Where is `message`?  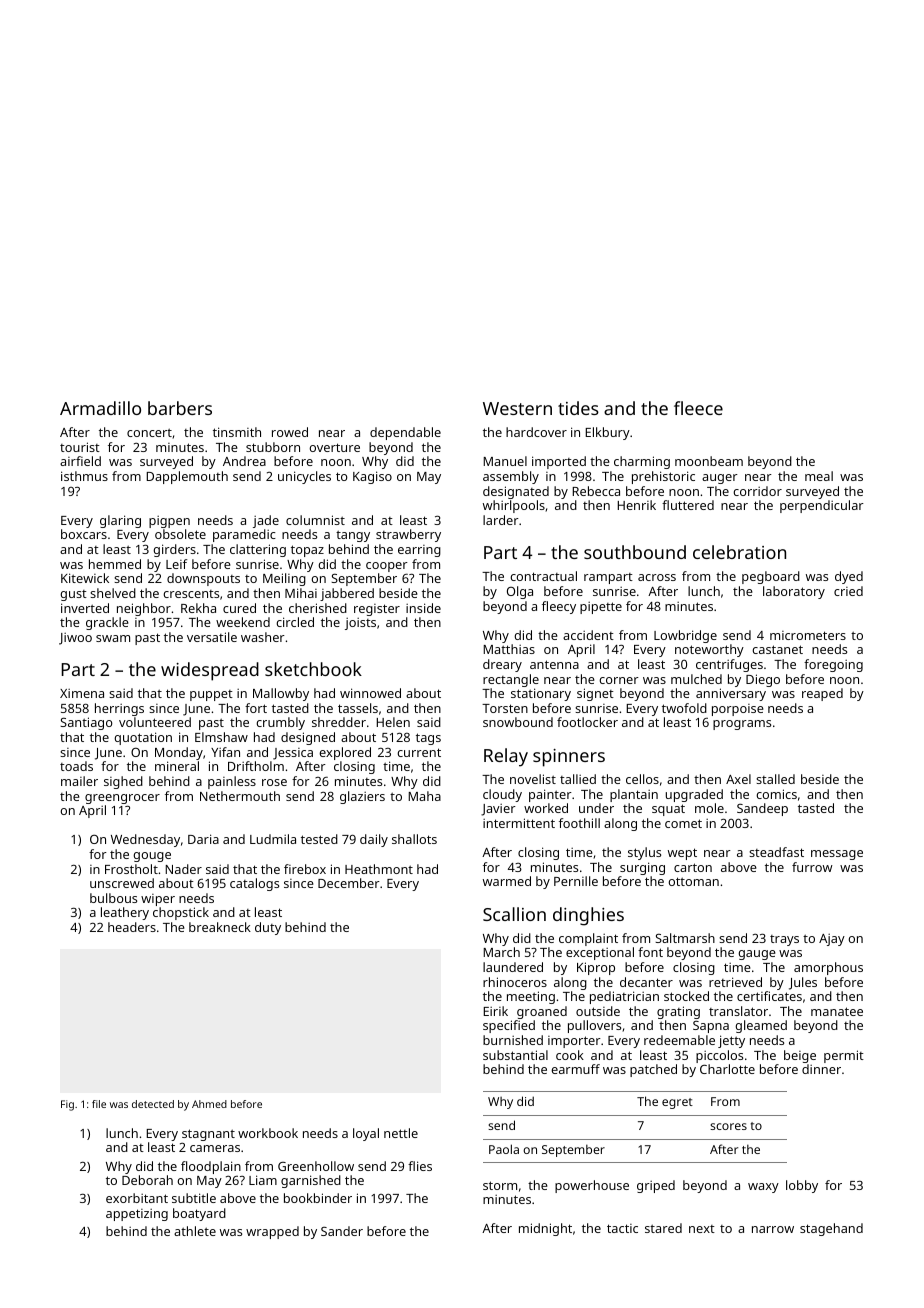 message is located at coordinates (837, 855).
